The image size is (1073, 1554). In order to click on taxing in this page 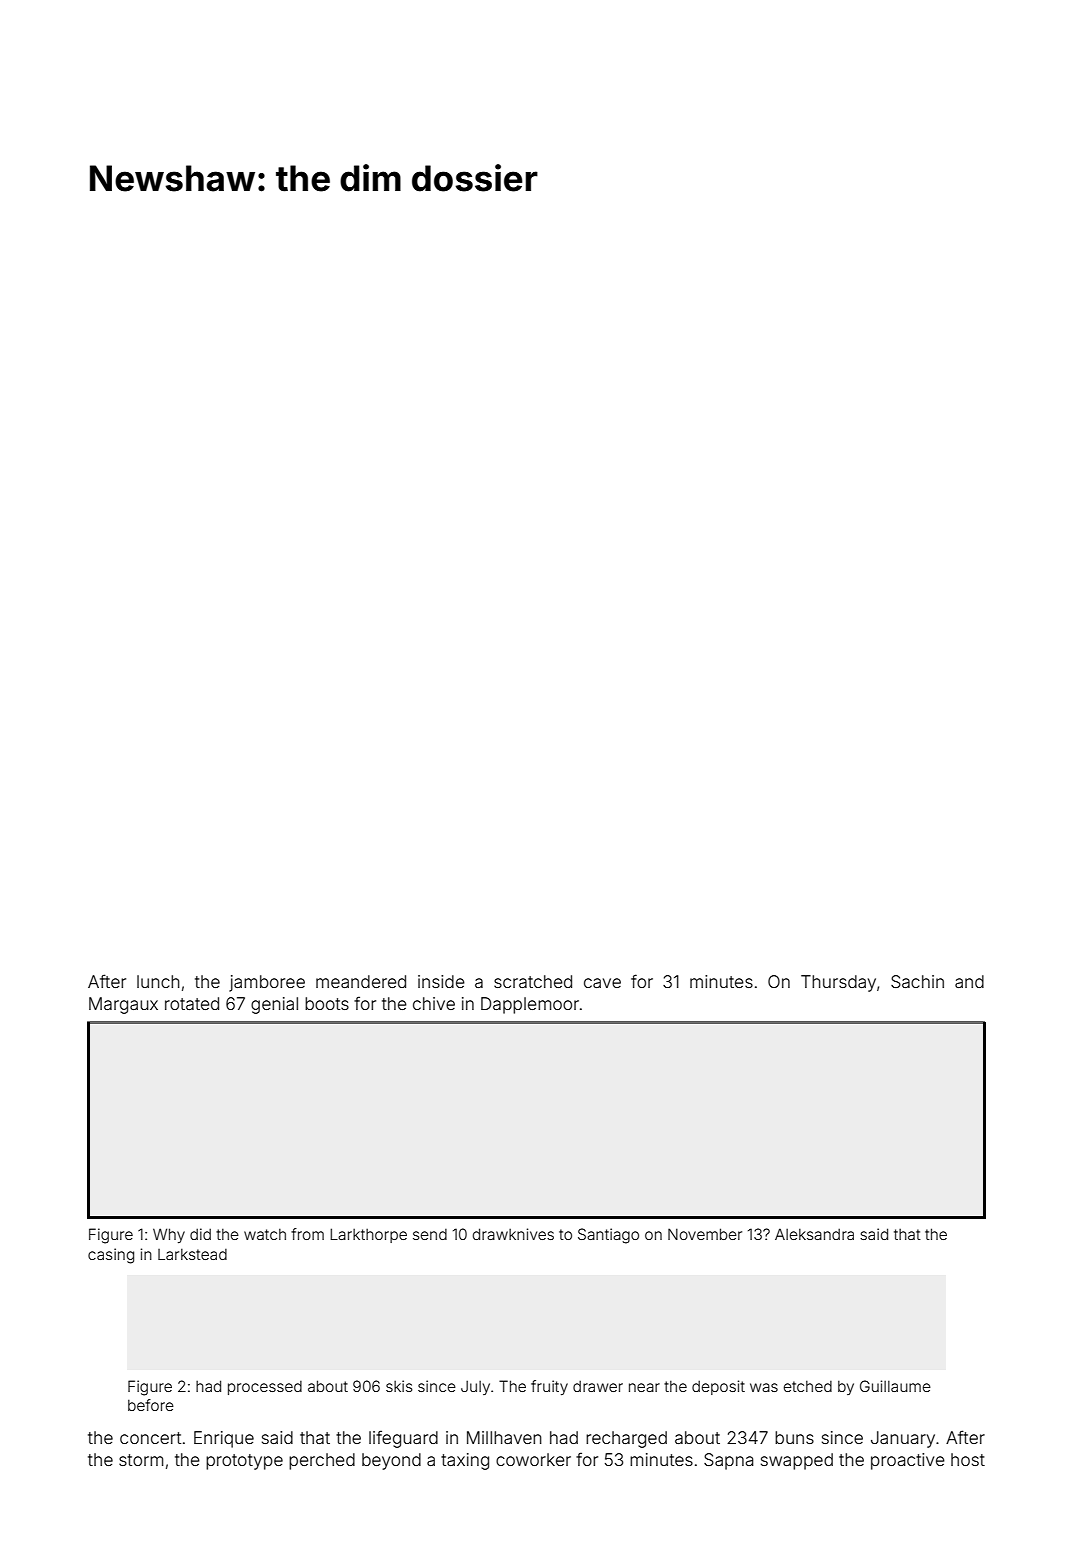, I will do `click(465, 1461)`.
